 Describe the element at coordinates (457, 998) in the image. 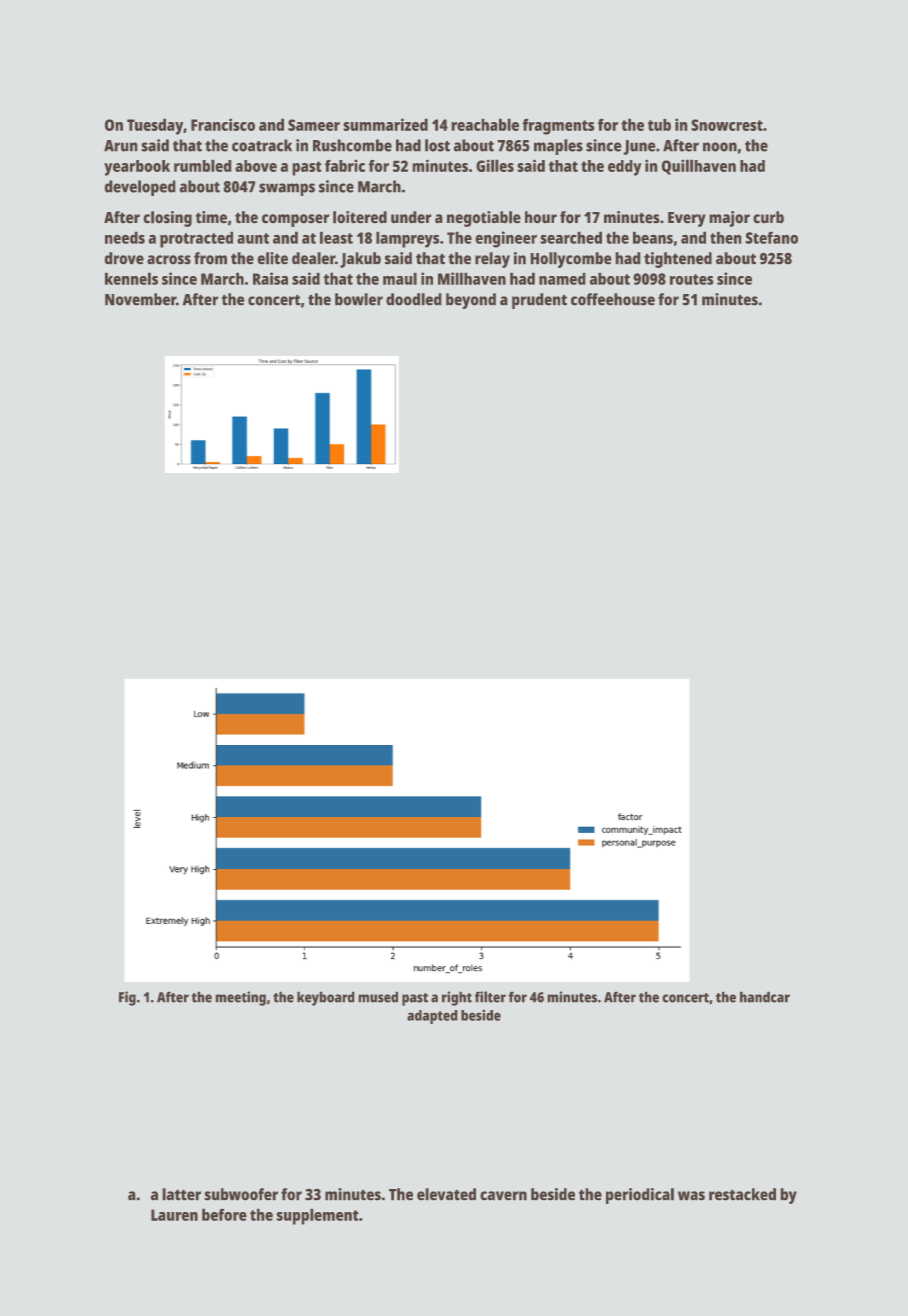

I see `right` at that location.
